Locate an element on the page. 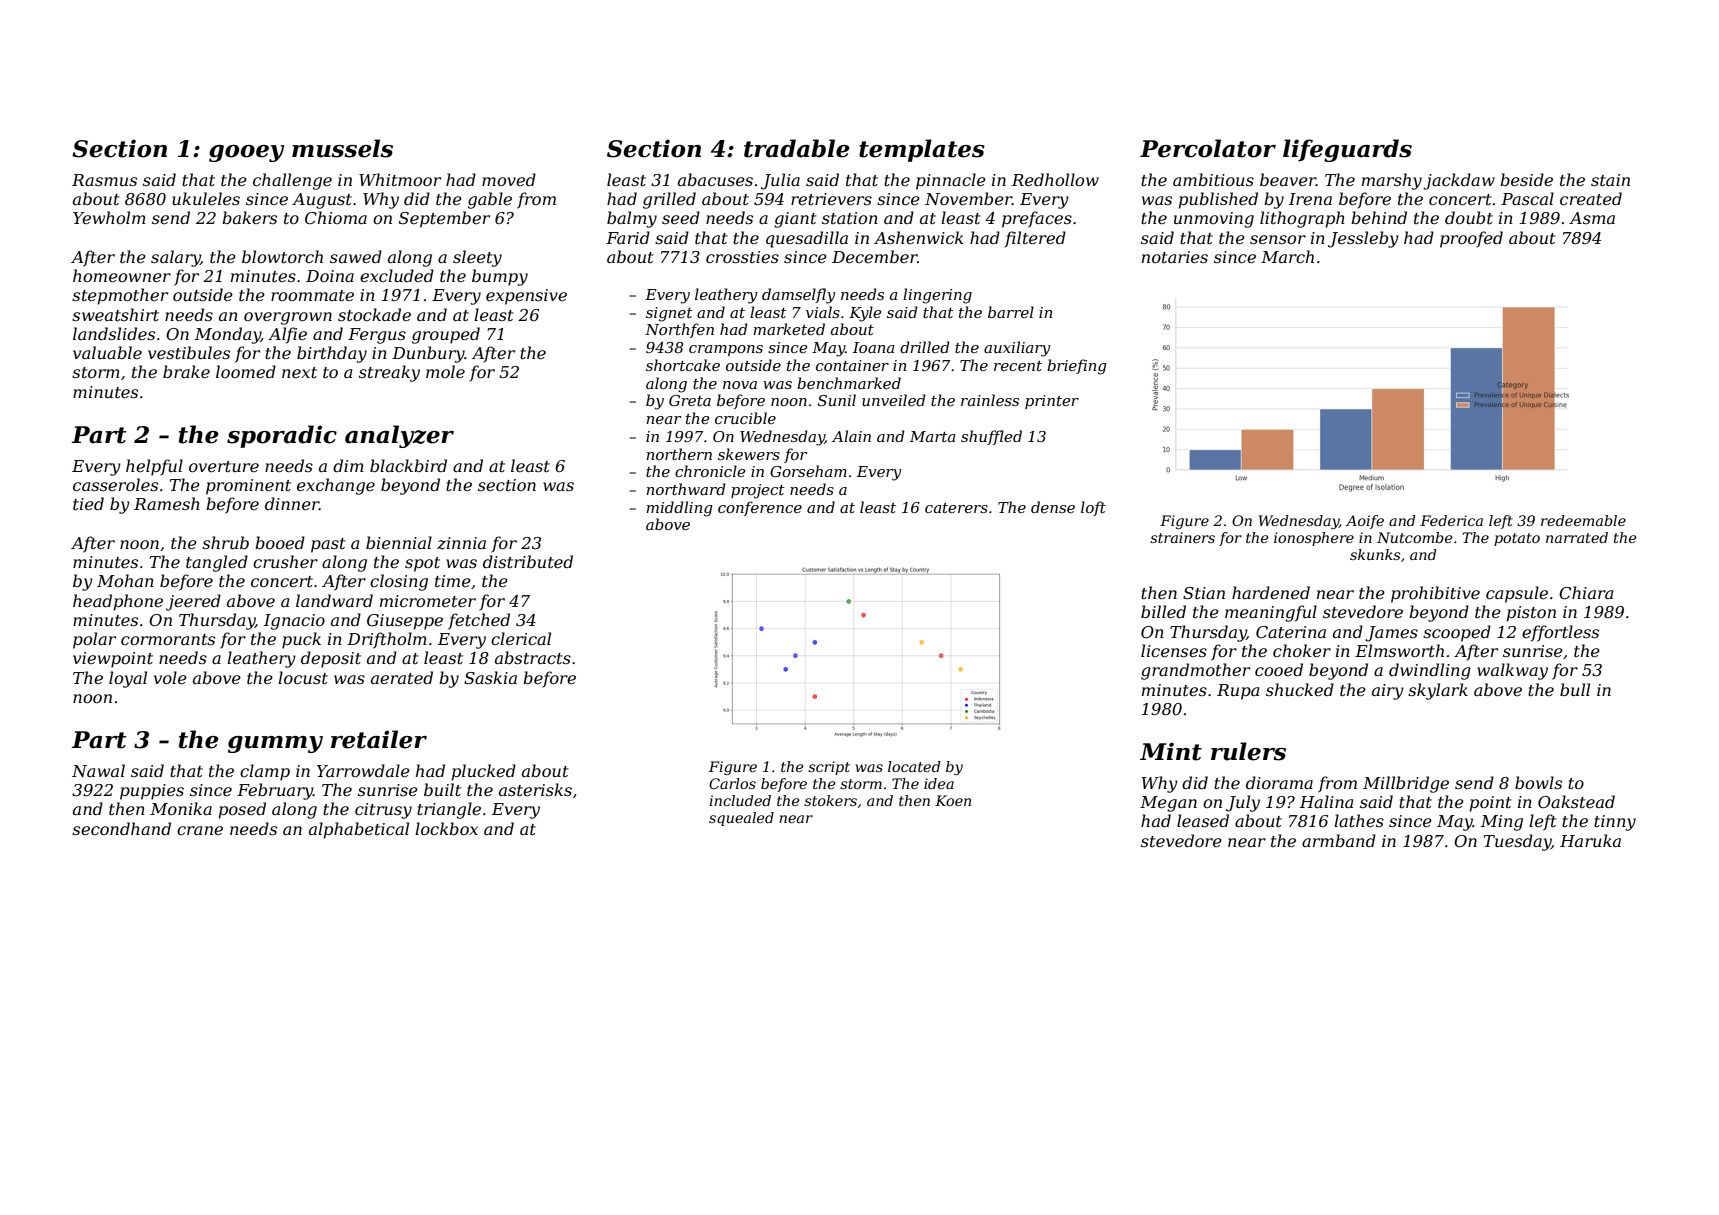 This page has width=1719, height=1215. lockbox is located at coordinates (446, 828).
